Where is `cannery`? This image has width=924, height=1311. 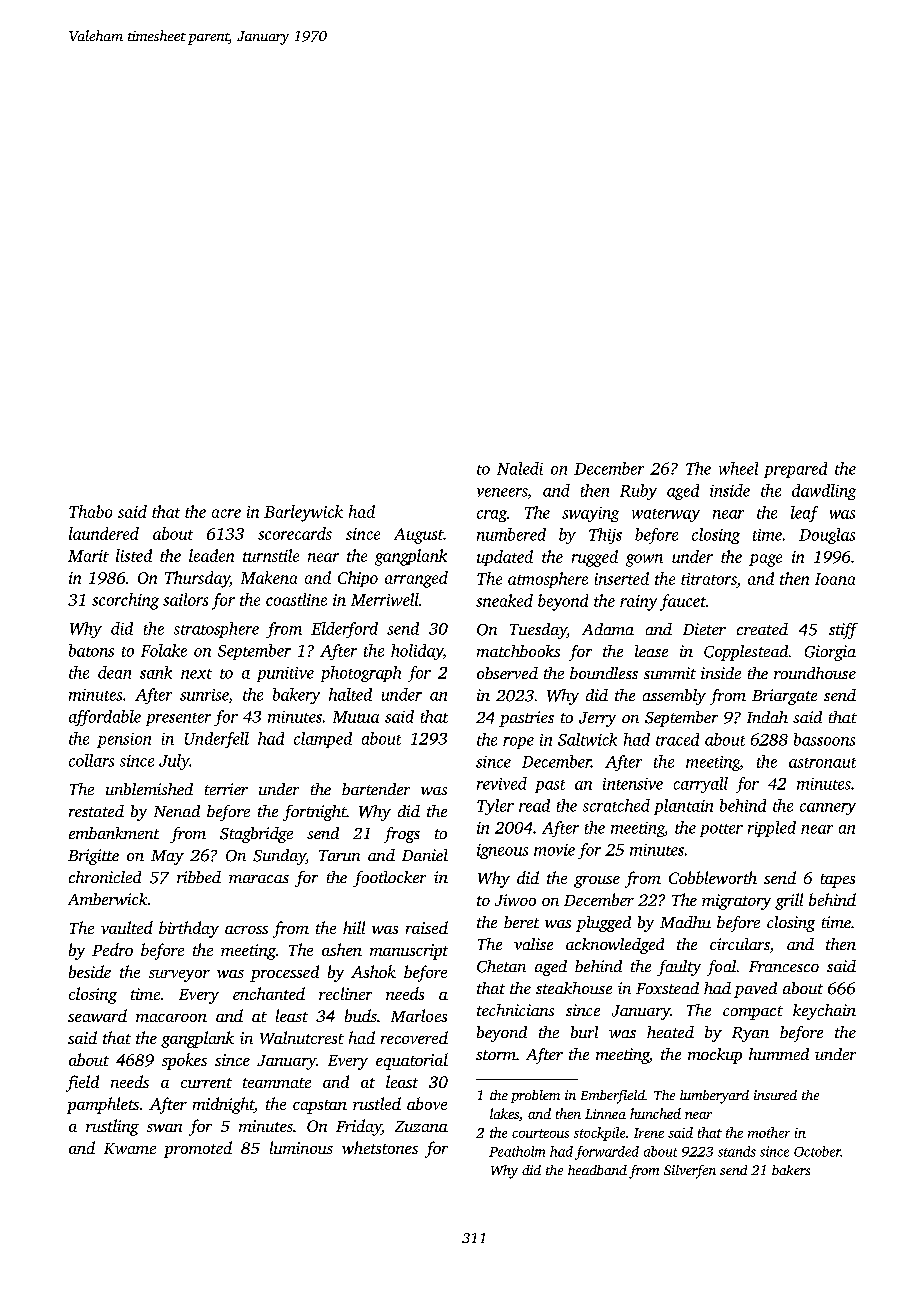 cannery is located at coordinates (828, 809).
